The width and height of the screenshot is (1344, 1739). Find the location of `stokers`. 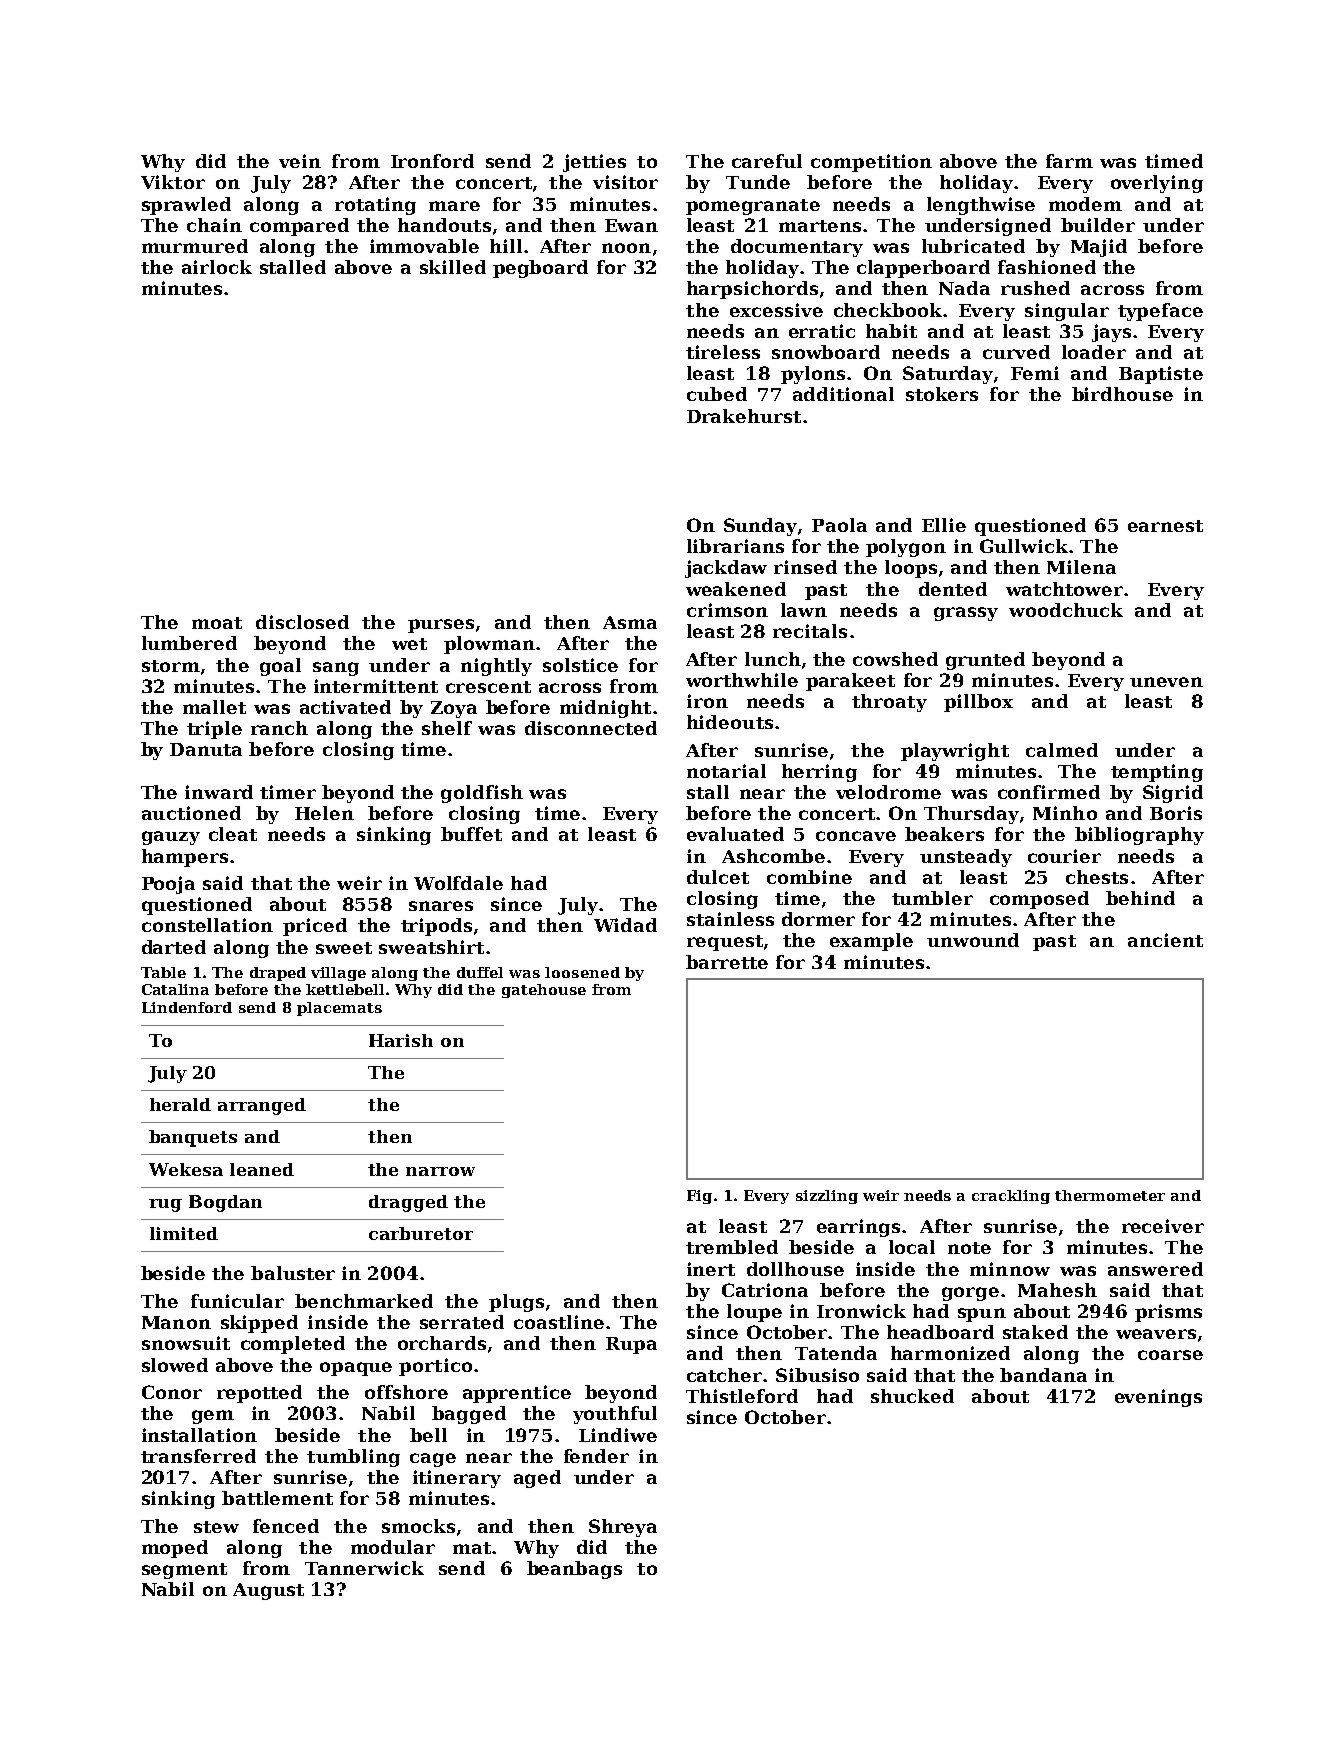

stokers is located at coordinates (942, 394).
